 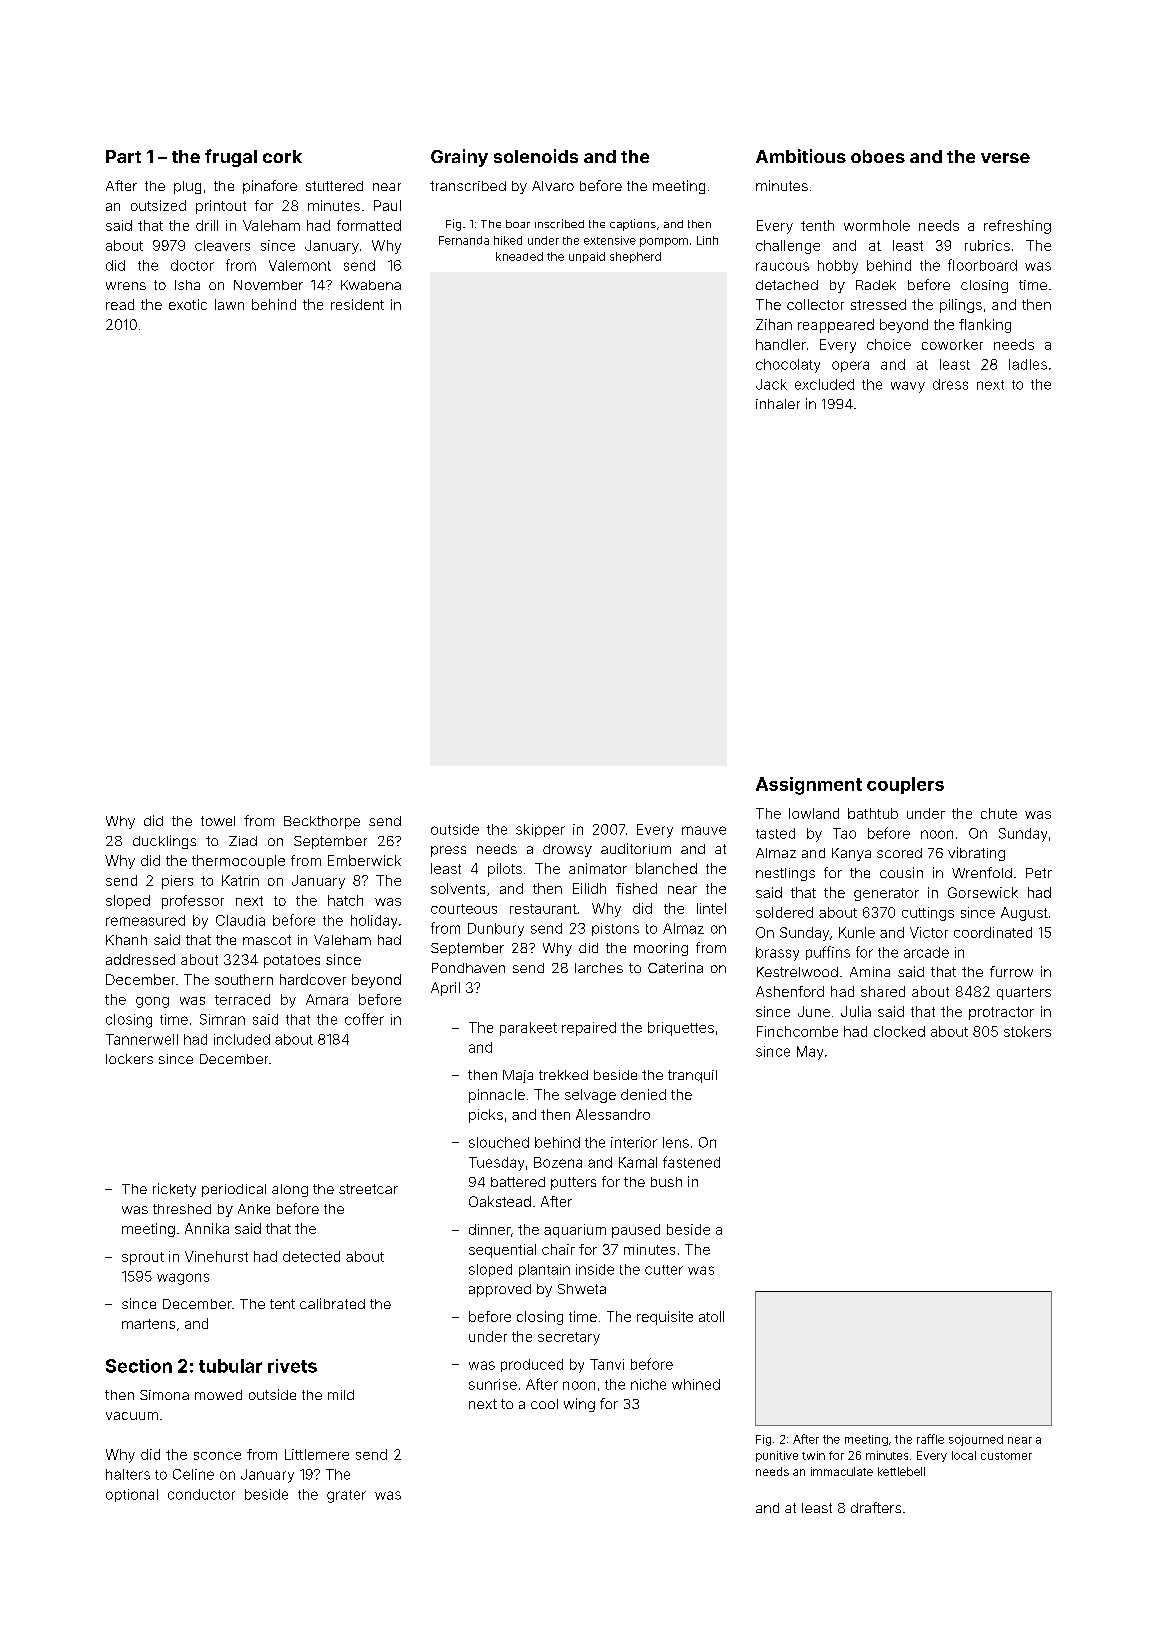 I want to click on oboes, so click(x=878, y=156).
